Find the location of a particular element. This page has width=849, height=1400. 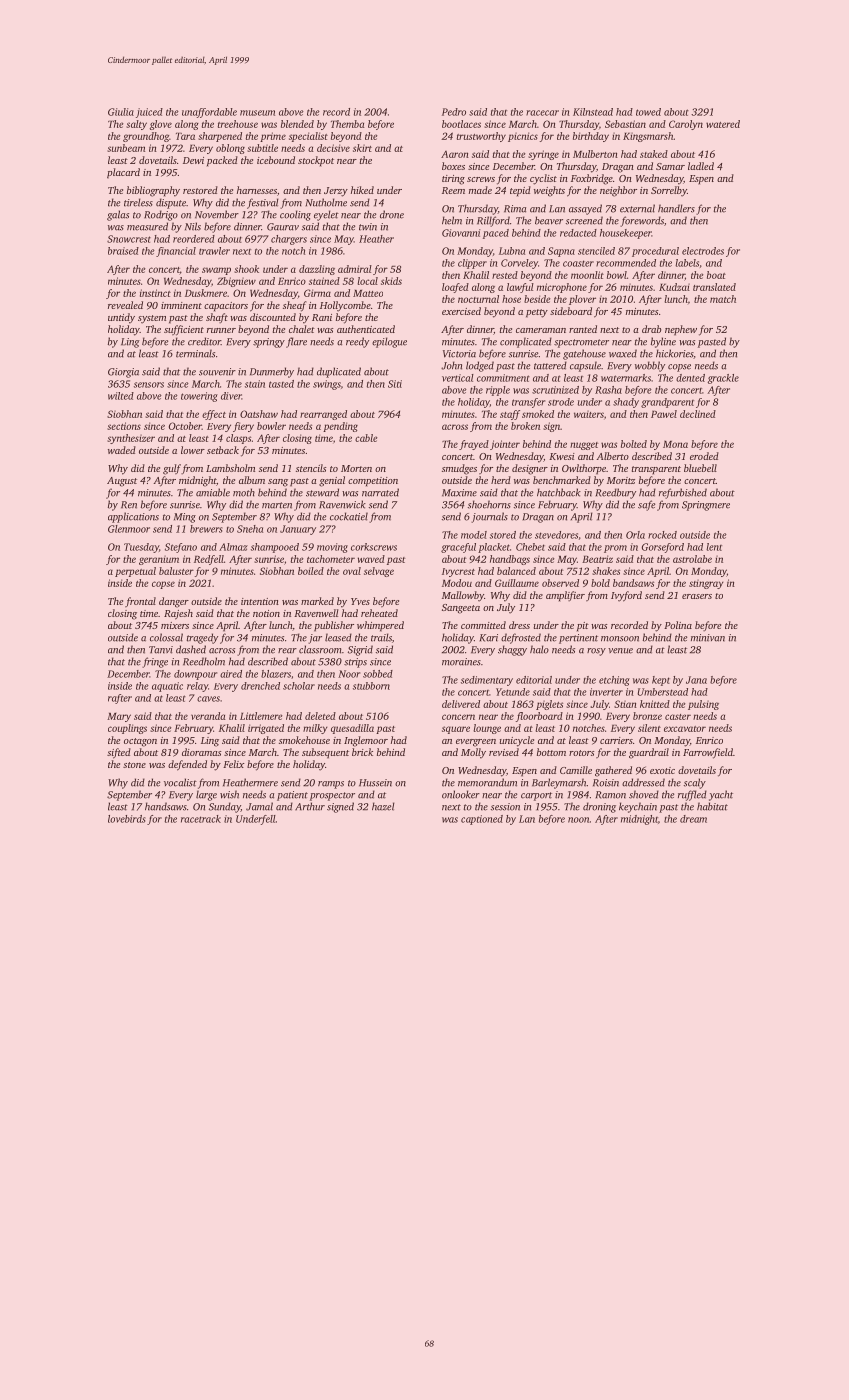

Rillford is located at coordinates (493, 221).
